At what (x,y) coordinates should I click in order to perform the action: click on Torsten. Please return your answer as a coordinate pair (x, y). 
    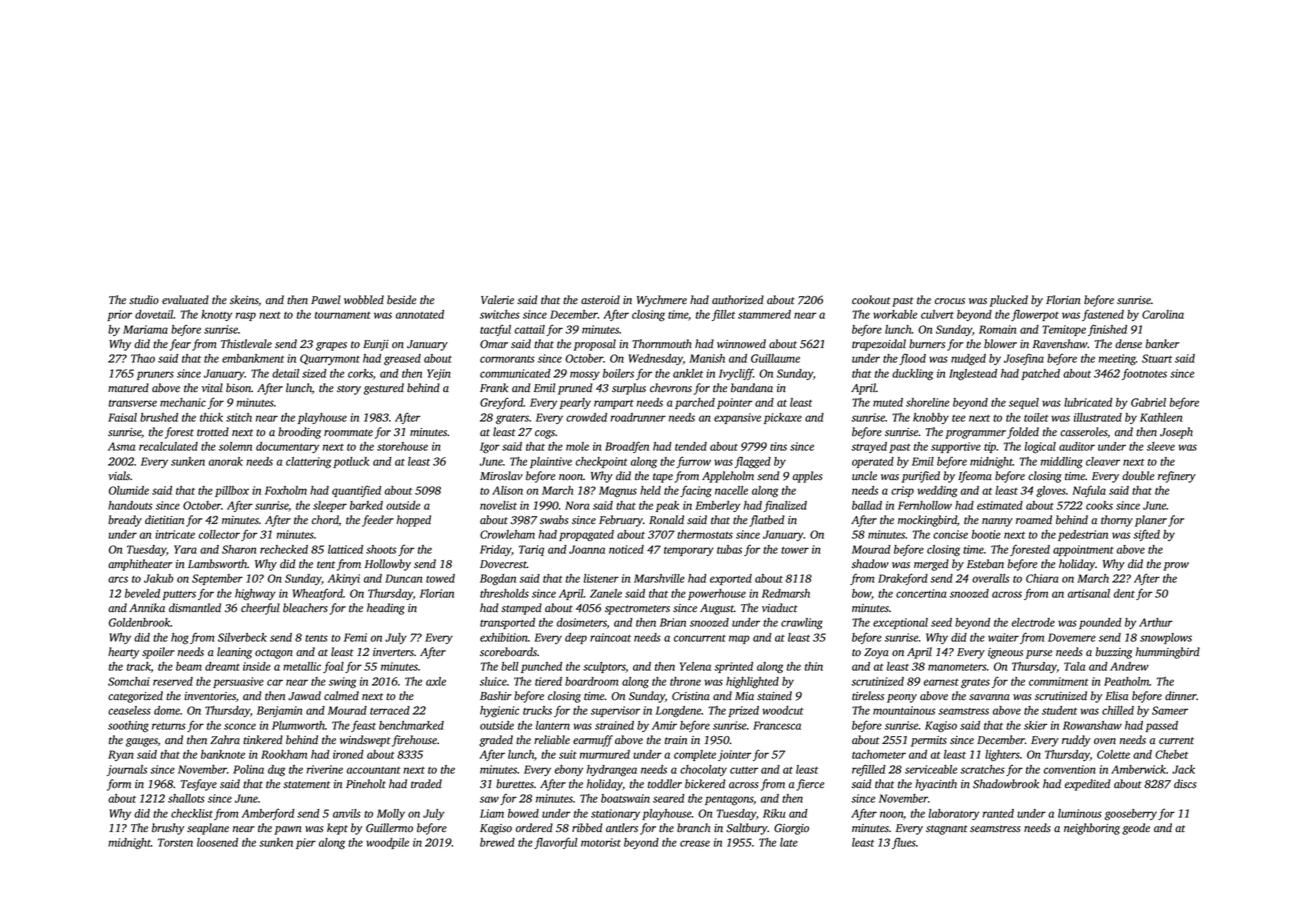
    Looking at the image, I should click on (175, 842).
